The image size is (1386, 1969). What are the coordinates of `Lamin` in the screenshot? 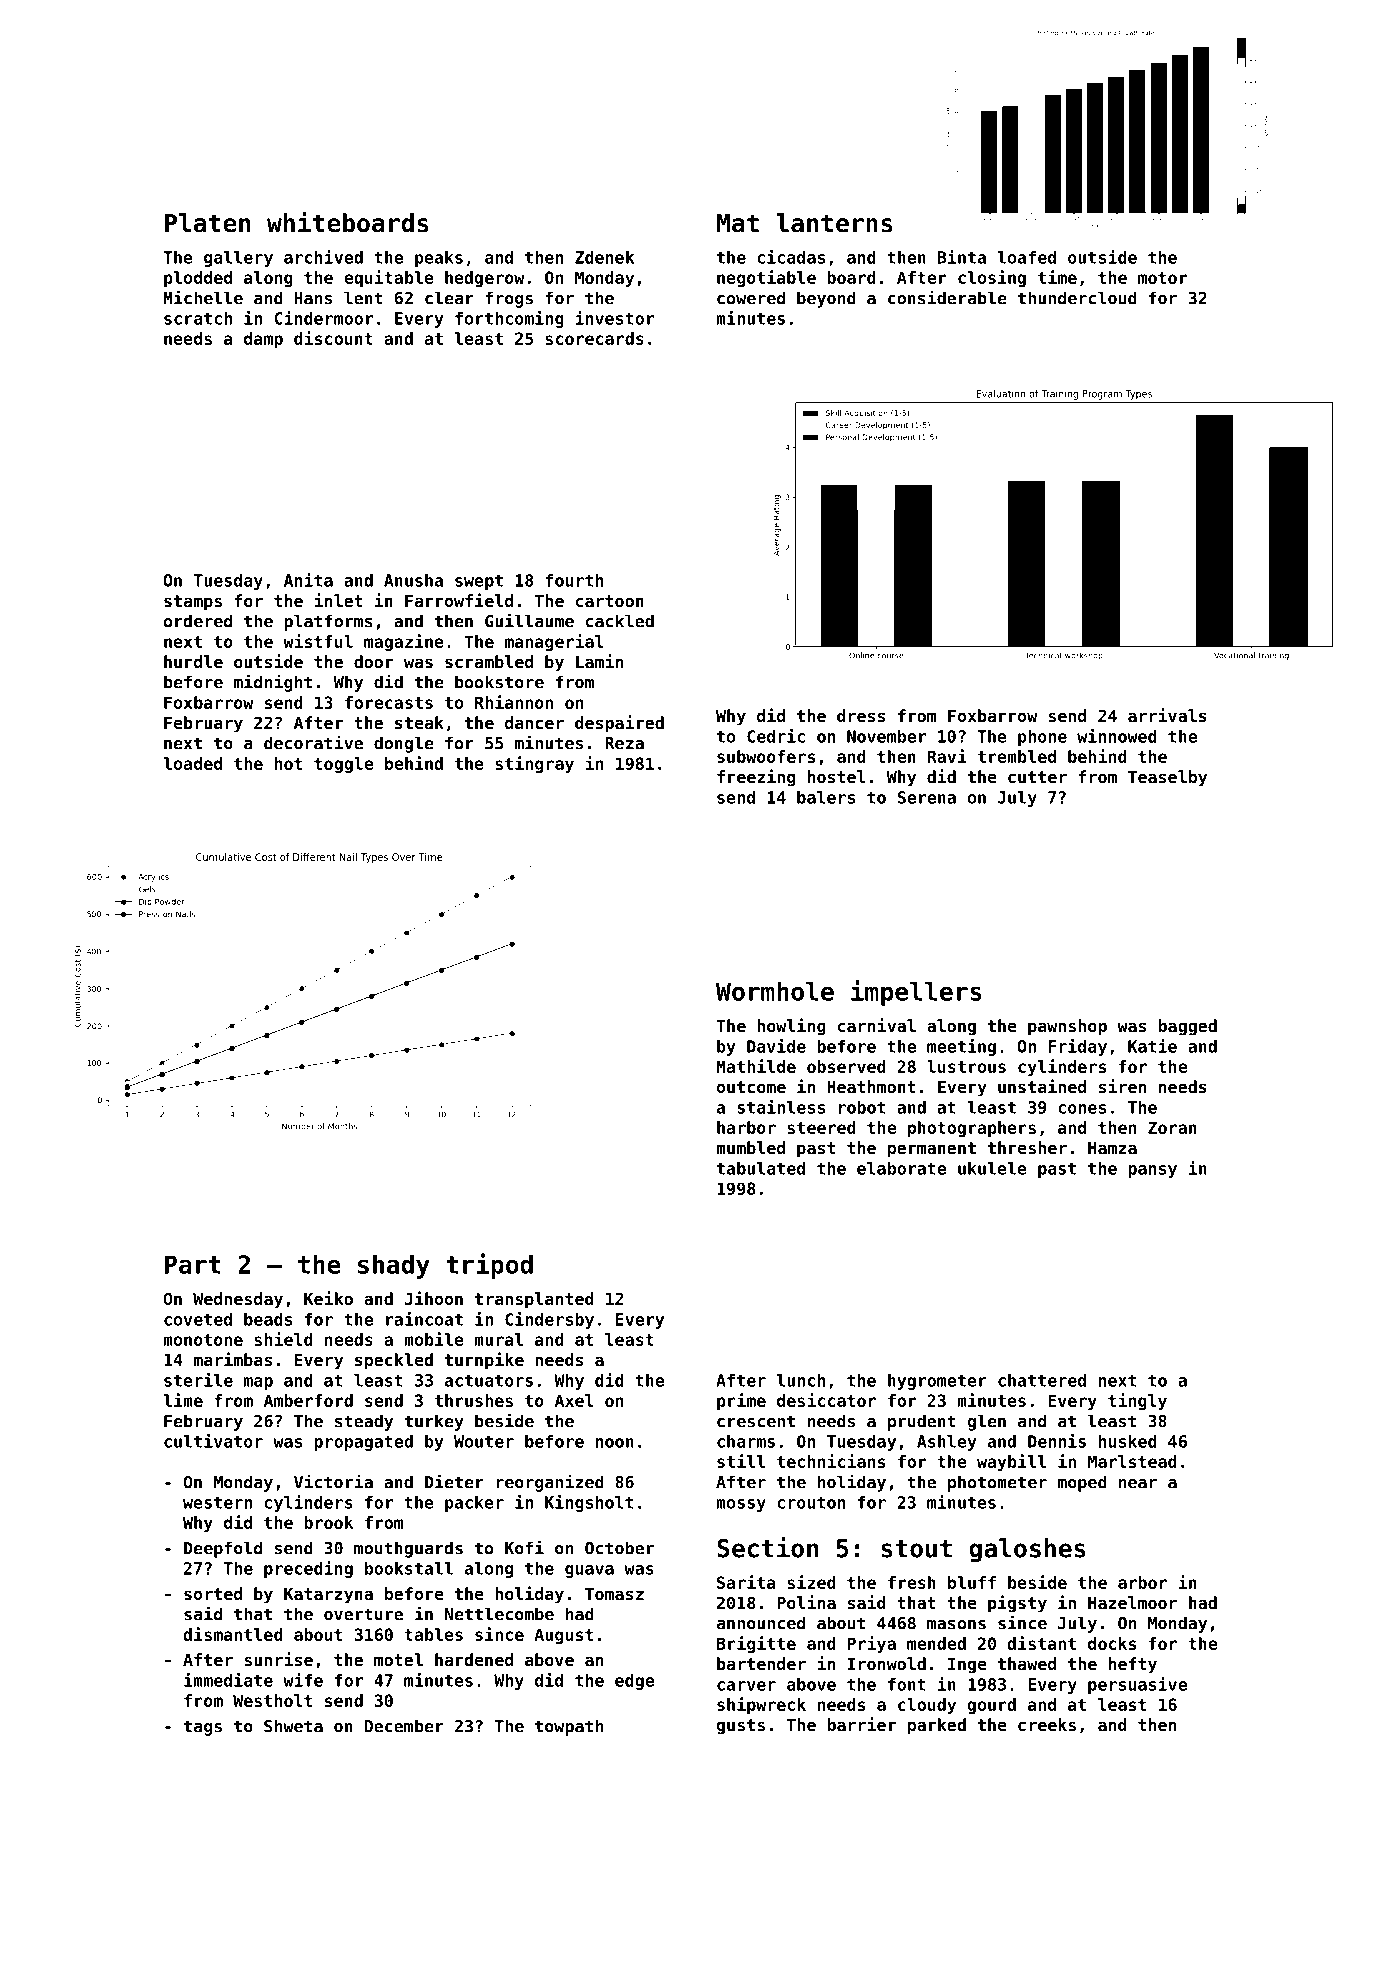 It's located at (599, 661).
